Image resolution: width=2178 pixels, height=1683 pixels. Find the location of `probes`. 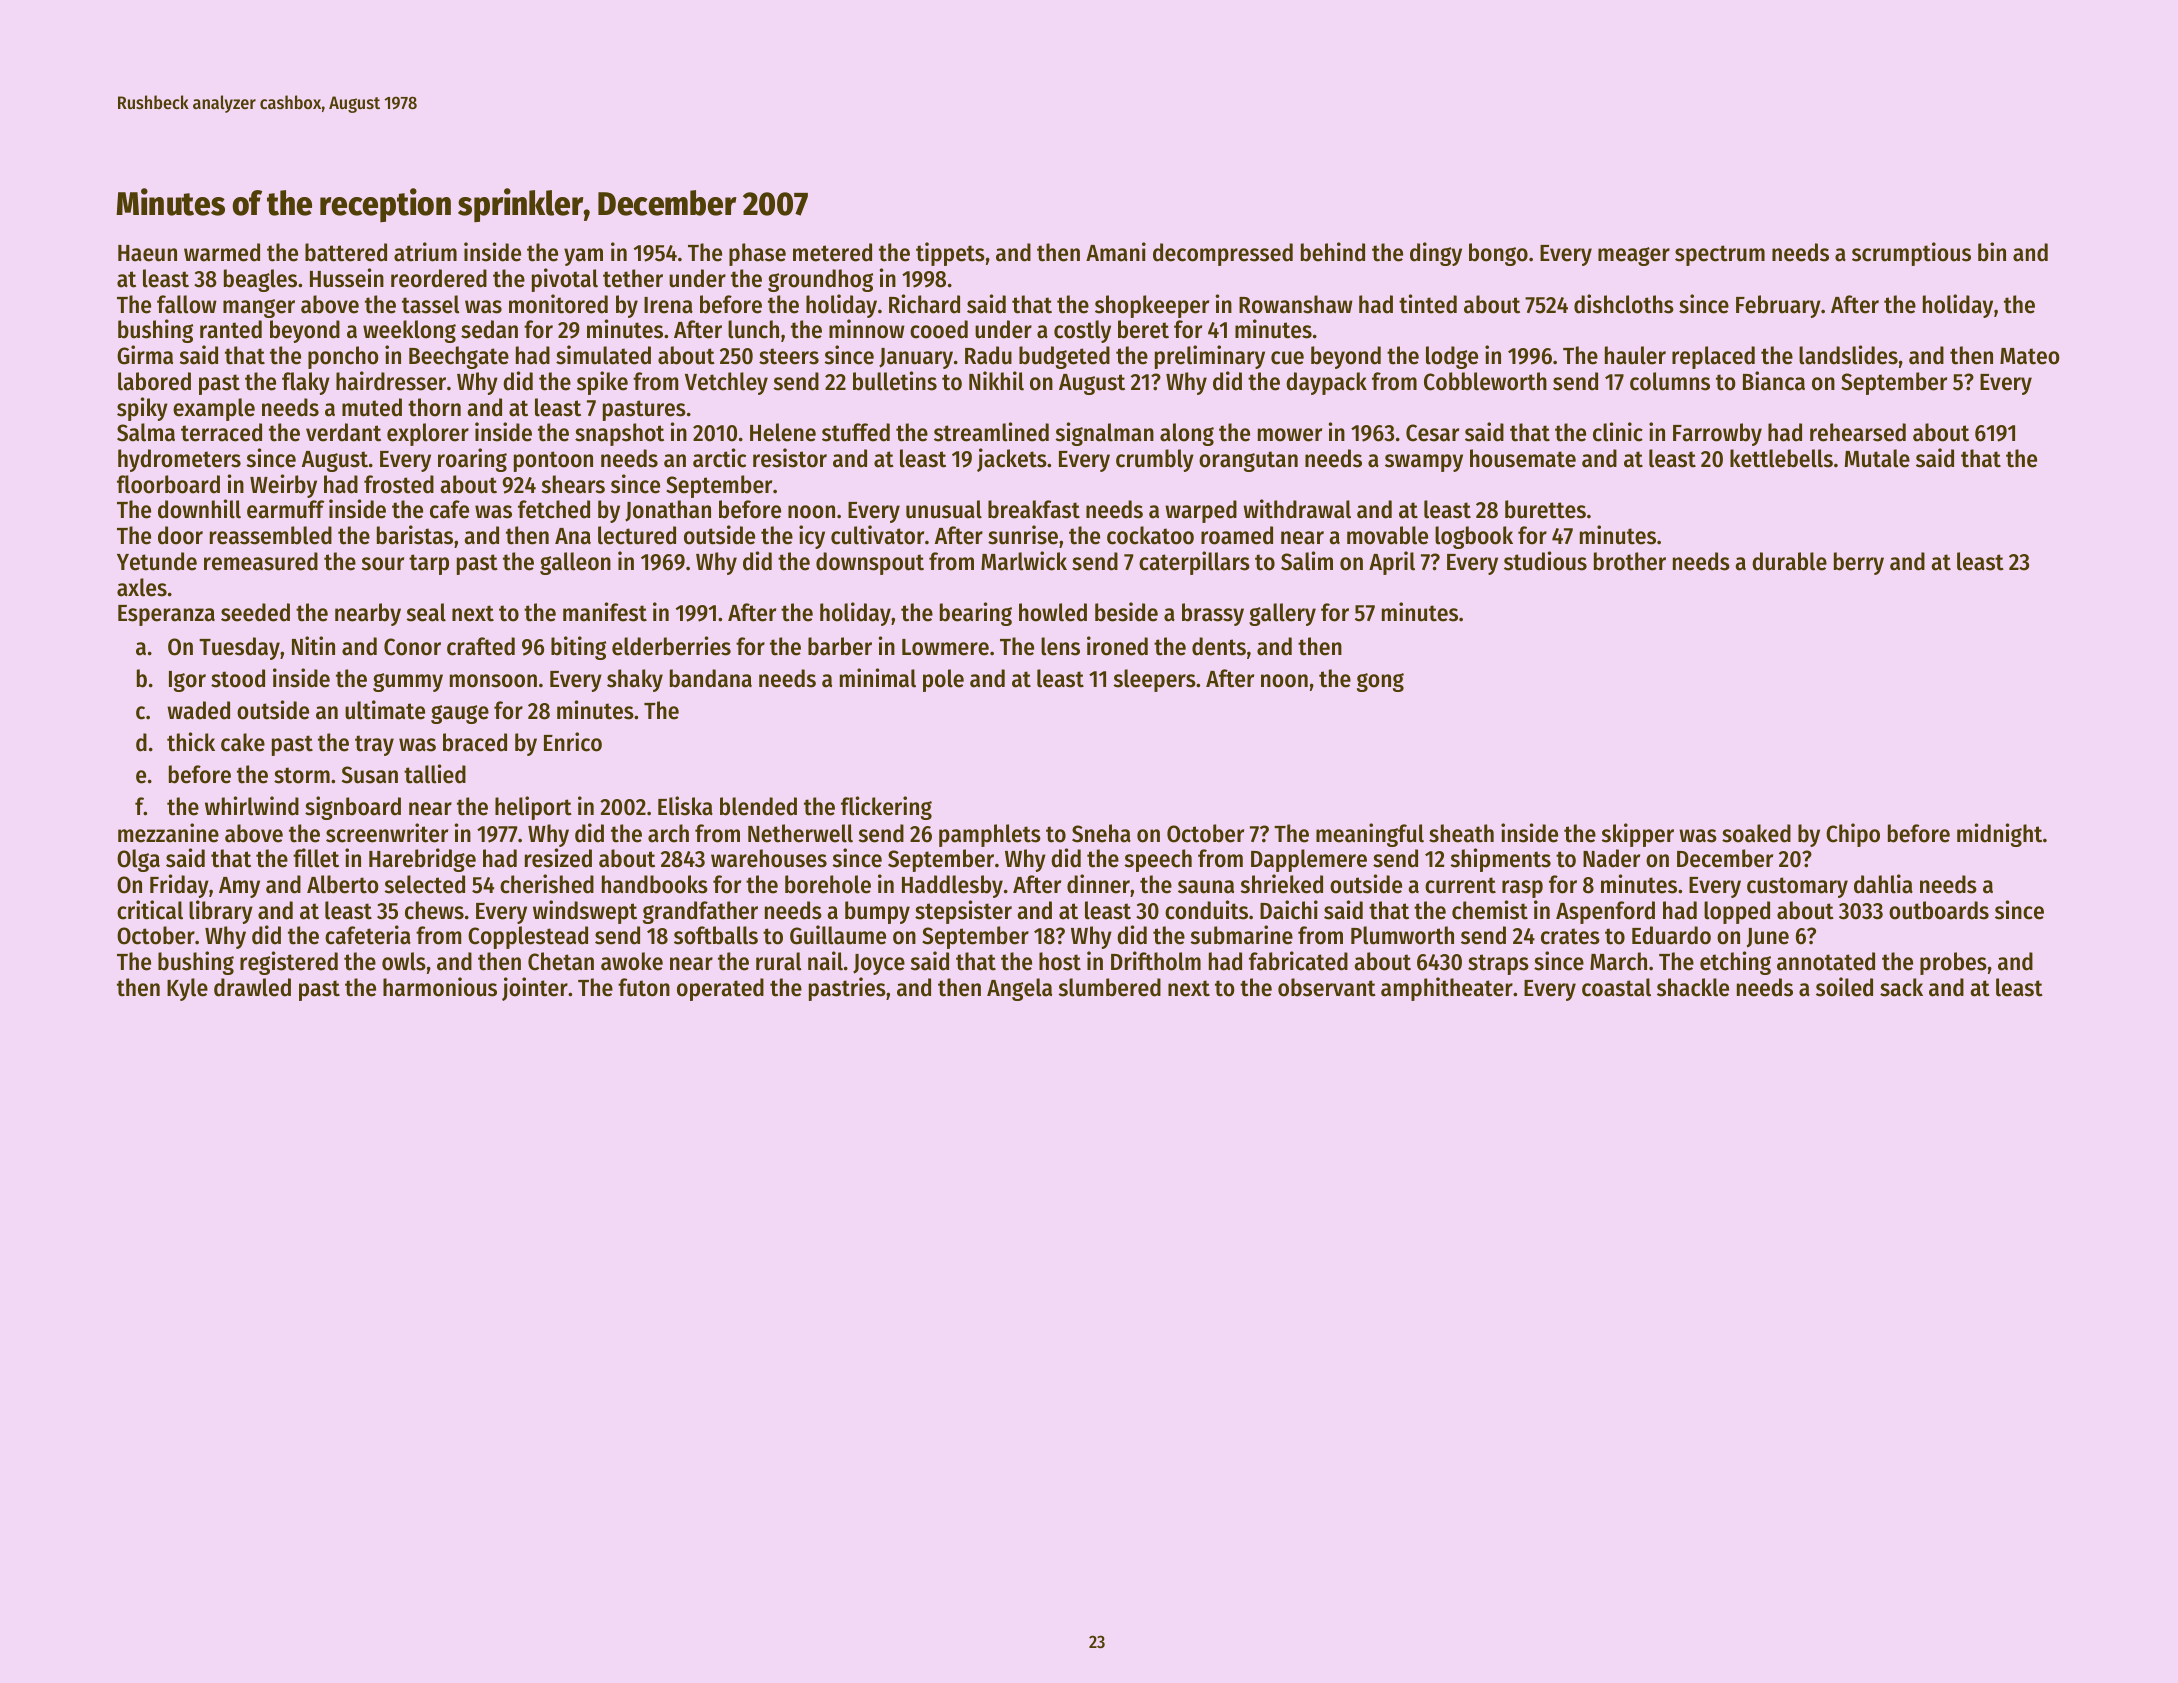

probes is located at coordinates (1953, 963).
